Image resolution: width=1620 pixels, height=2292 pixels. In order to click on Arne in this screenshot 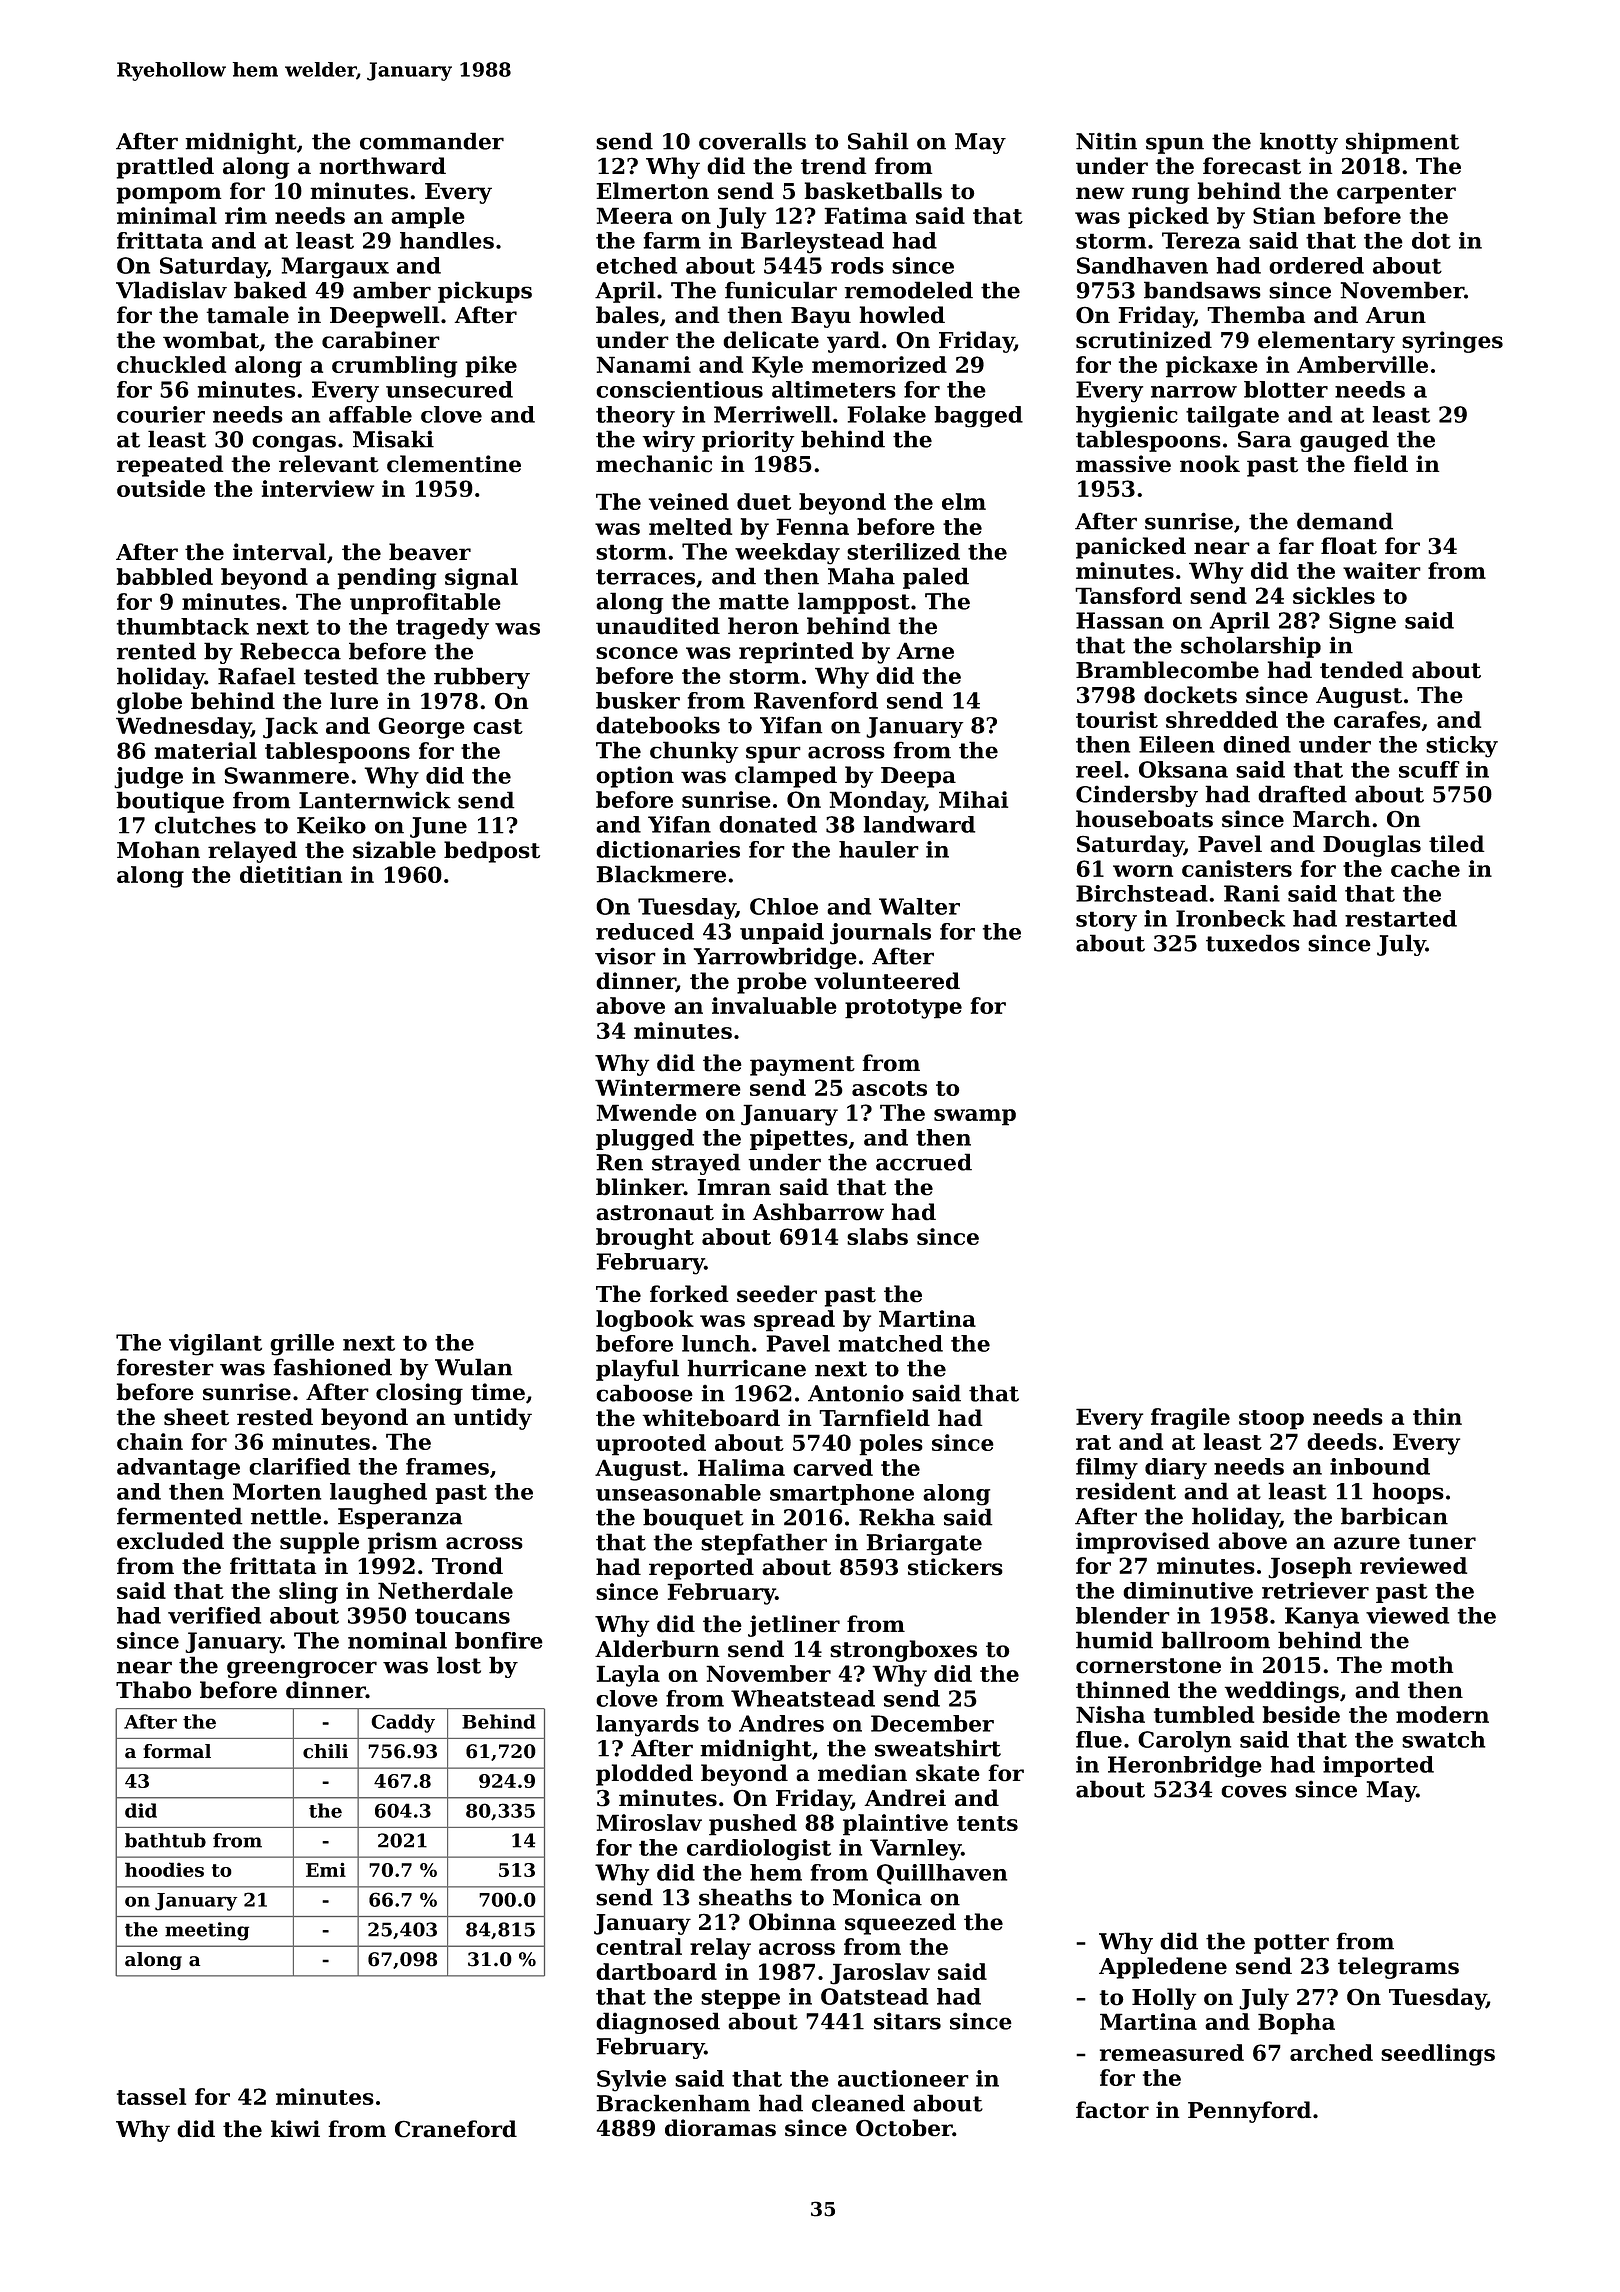, I will do `click(925, 650)`.
